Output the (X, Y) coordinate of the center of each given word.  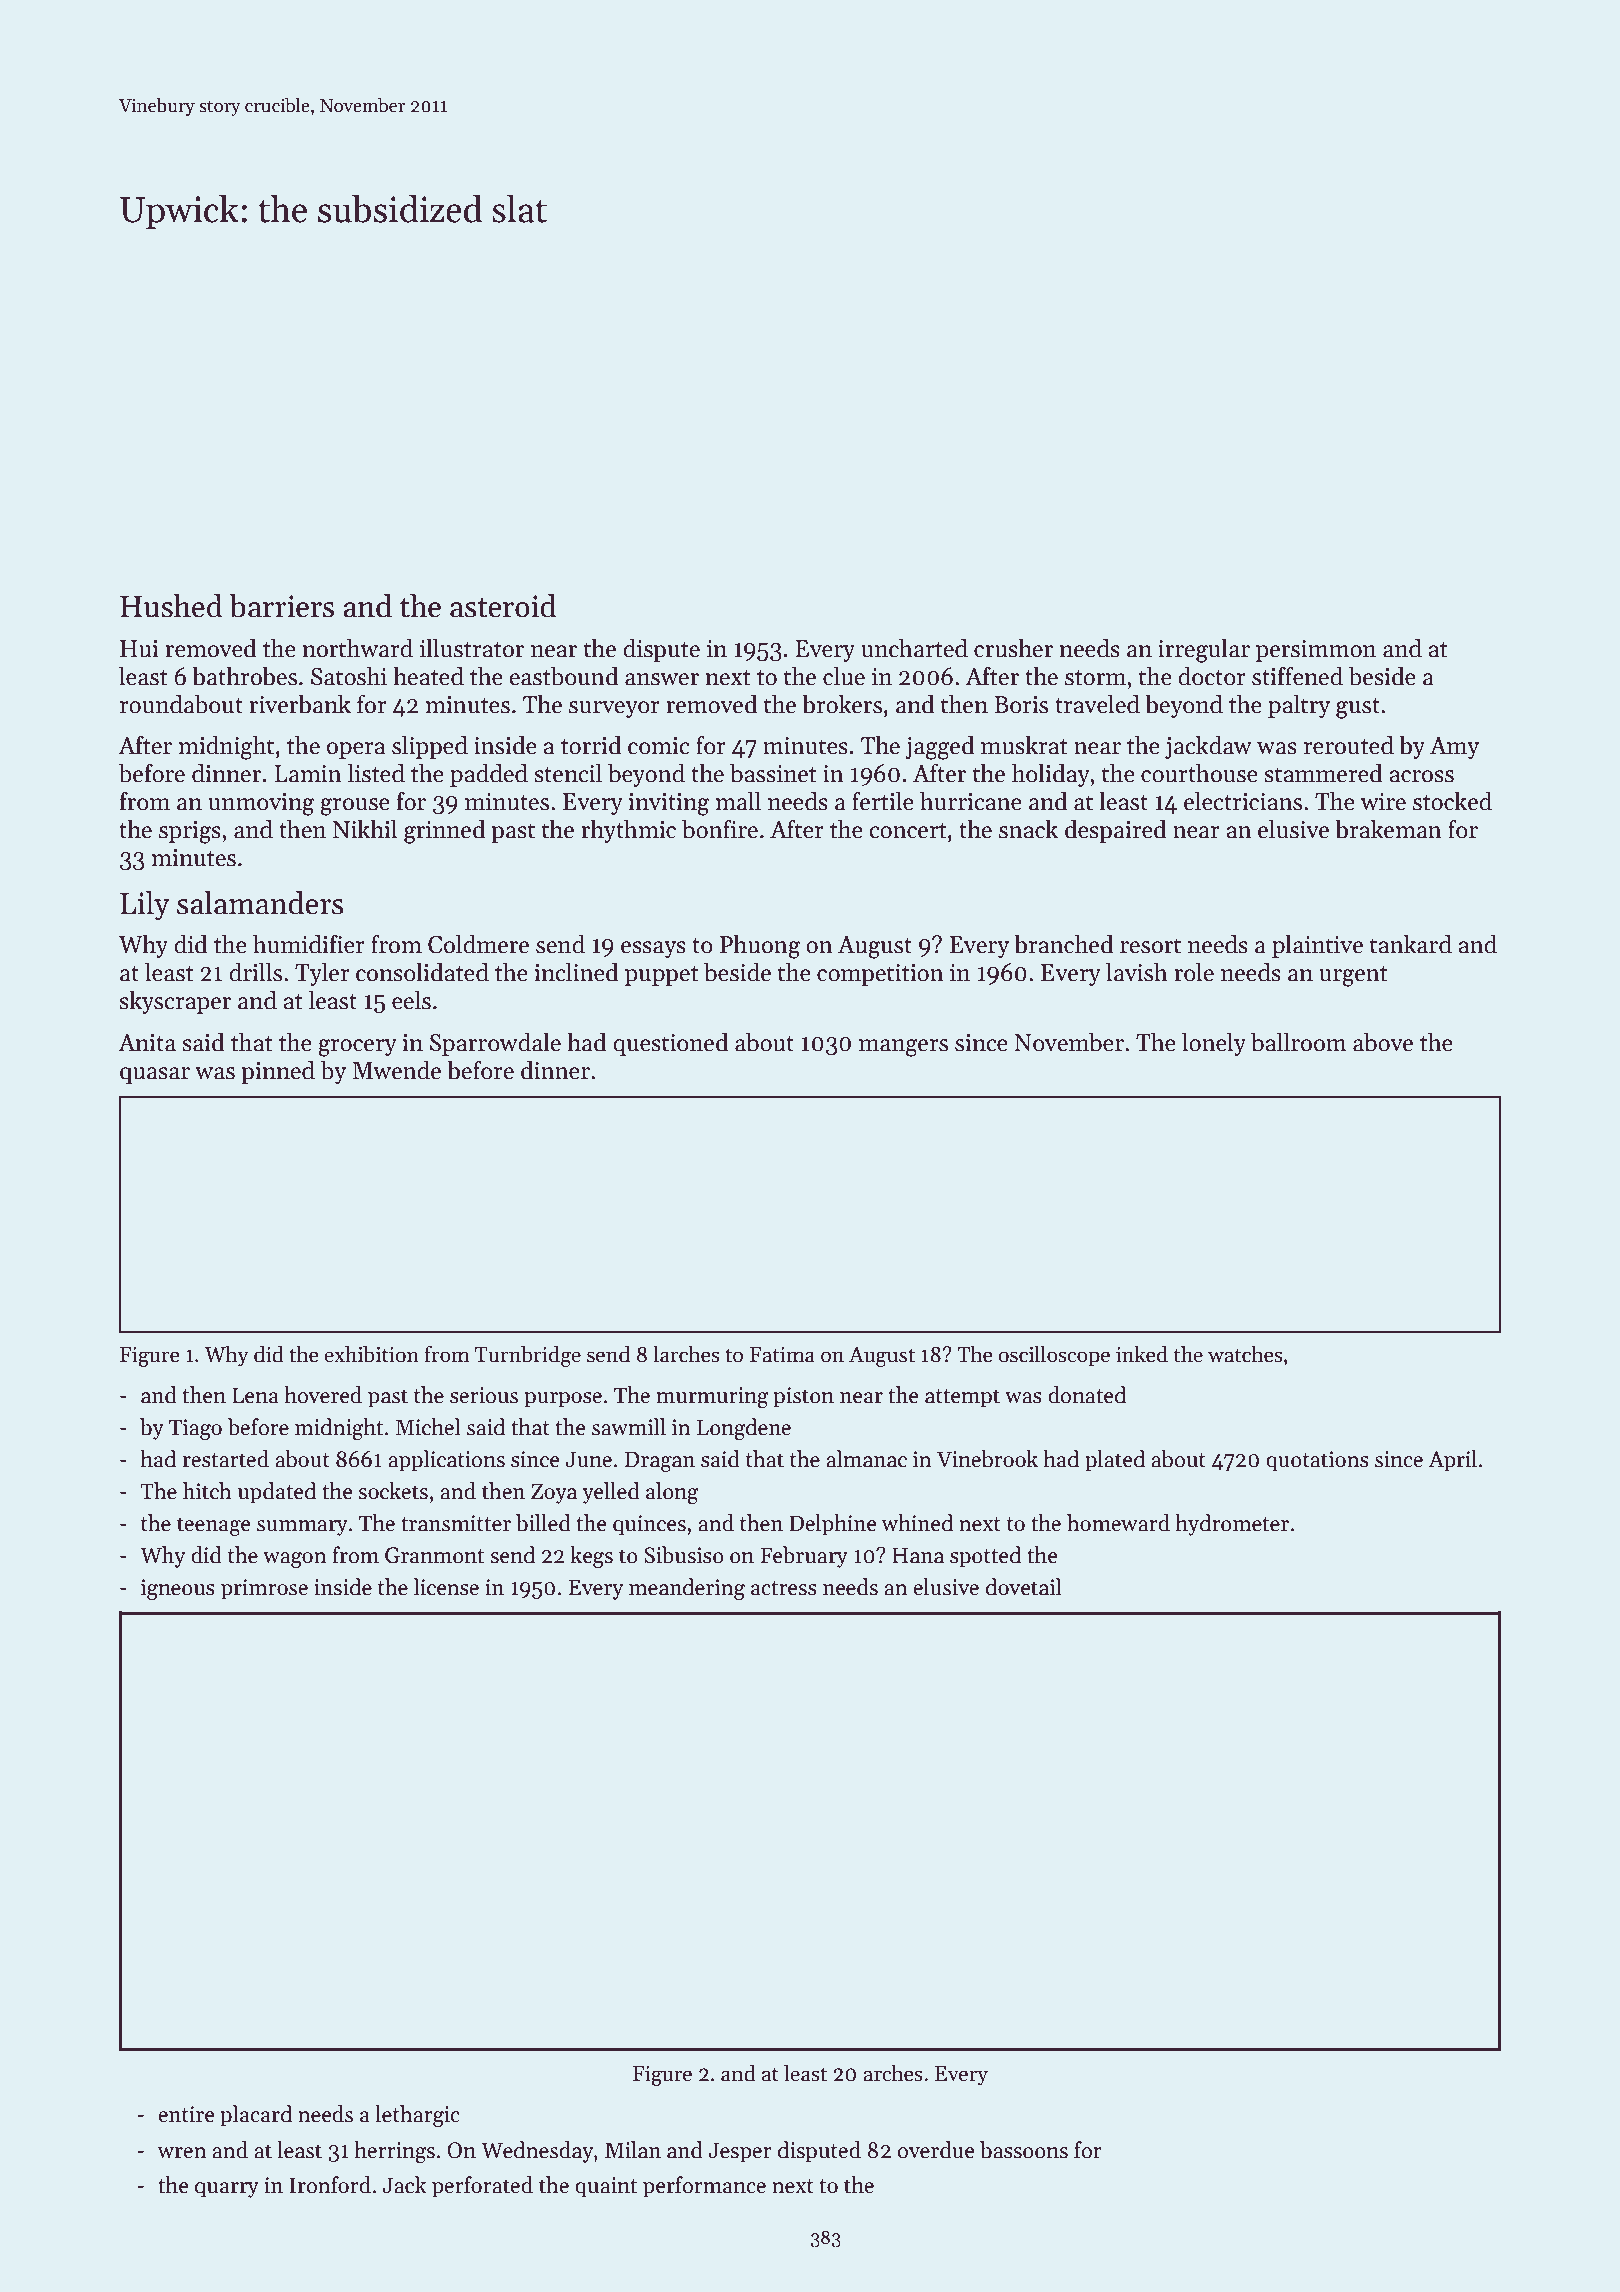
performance (704, 2187)
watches (1245, 1354)
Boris (1021, 705)
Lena (255, 1395)
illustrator (472, 648)
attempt (962, 1398)
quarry (227, 2190)
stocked (1452, 801)
